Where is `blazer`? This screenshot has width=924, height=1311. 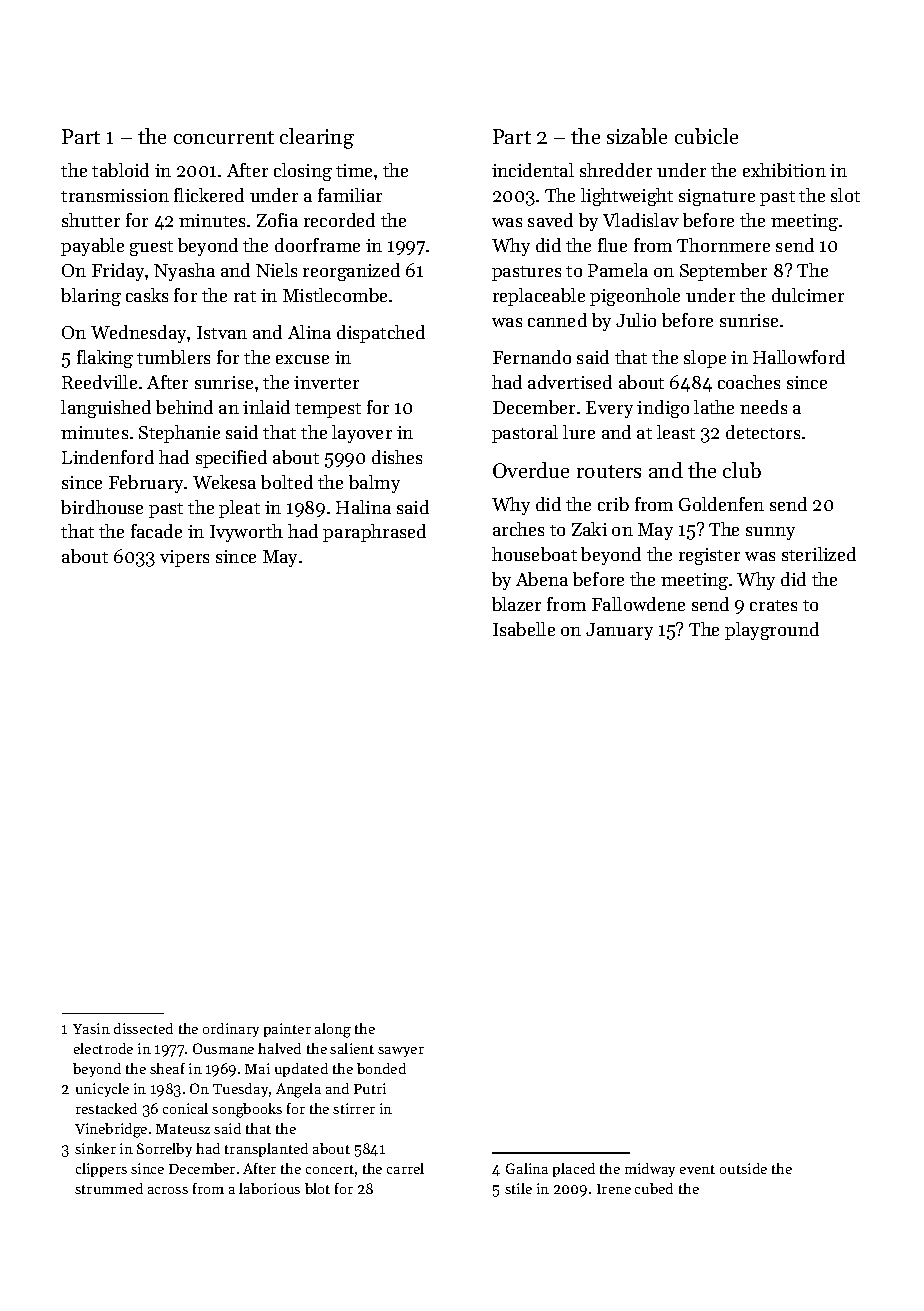 blazer is located at coordinates (516, 604).
